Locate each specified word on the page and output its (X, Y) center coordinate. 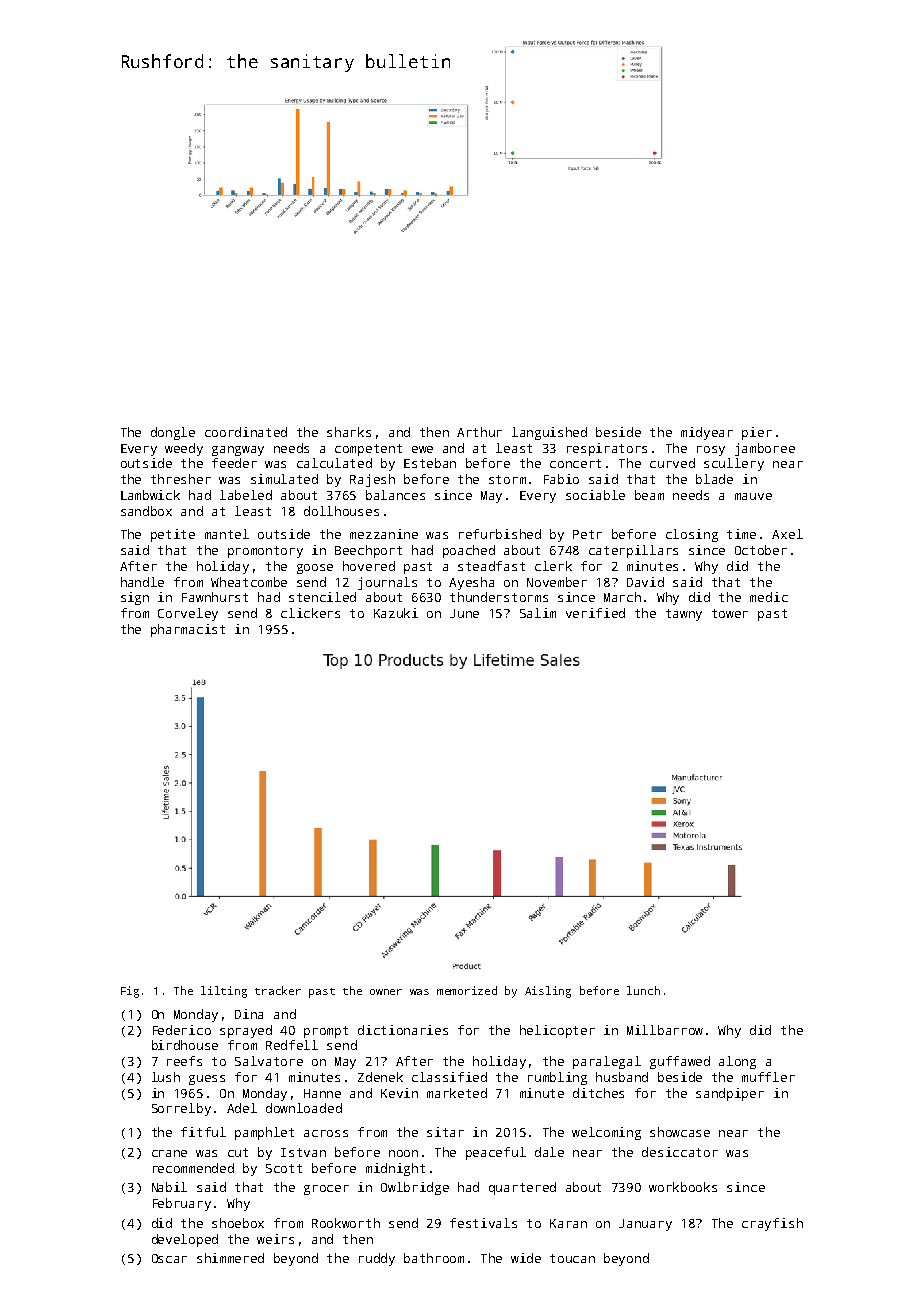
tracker (278, 990)
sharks (349, 432)
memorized (467, 990)
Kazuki (396, 613)
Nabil (169, 1187)
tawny (684, 615)
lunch (643, 990)
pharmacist (188, 630)
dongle (173, 433)
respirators (607, 449)
